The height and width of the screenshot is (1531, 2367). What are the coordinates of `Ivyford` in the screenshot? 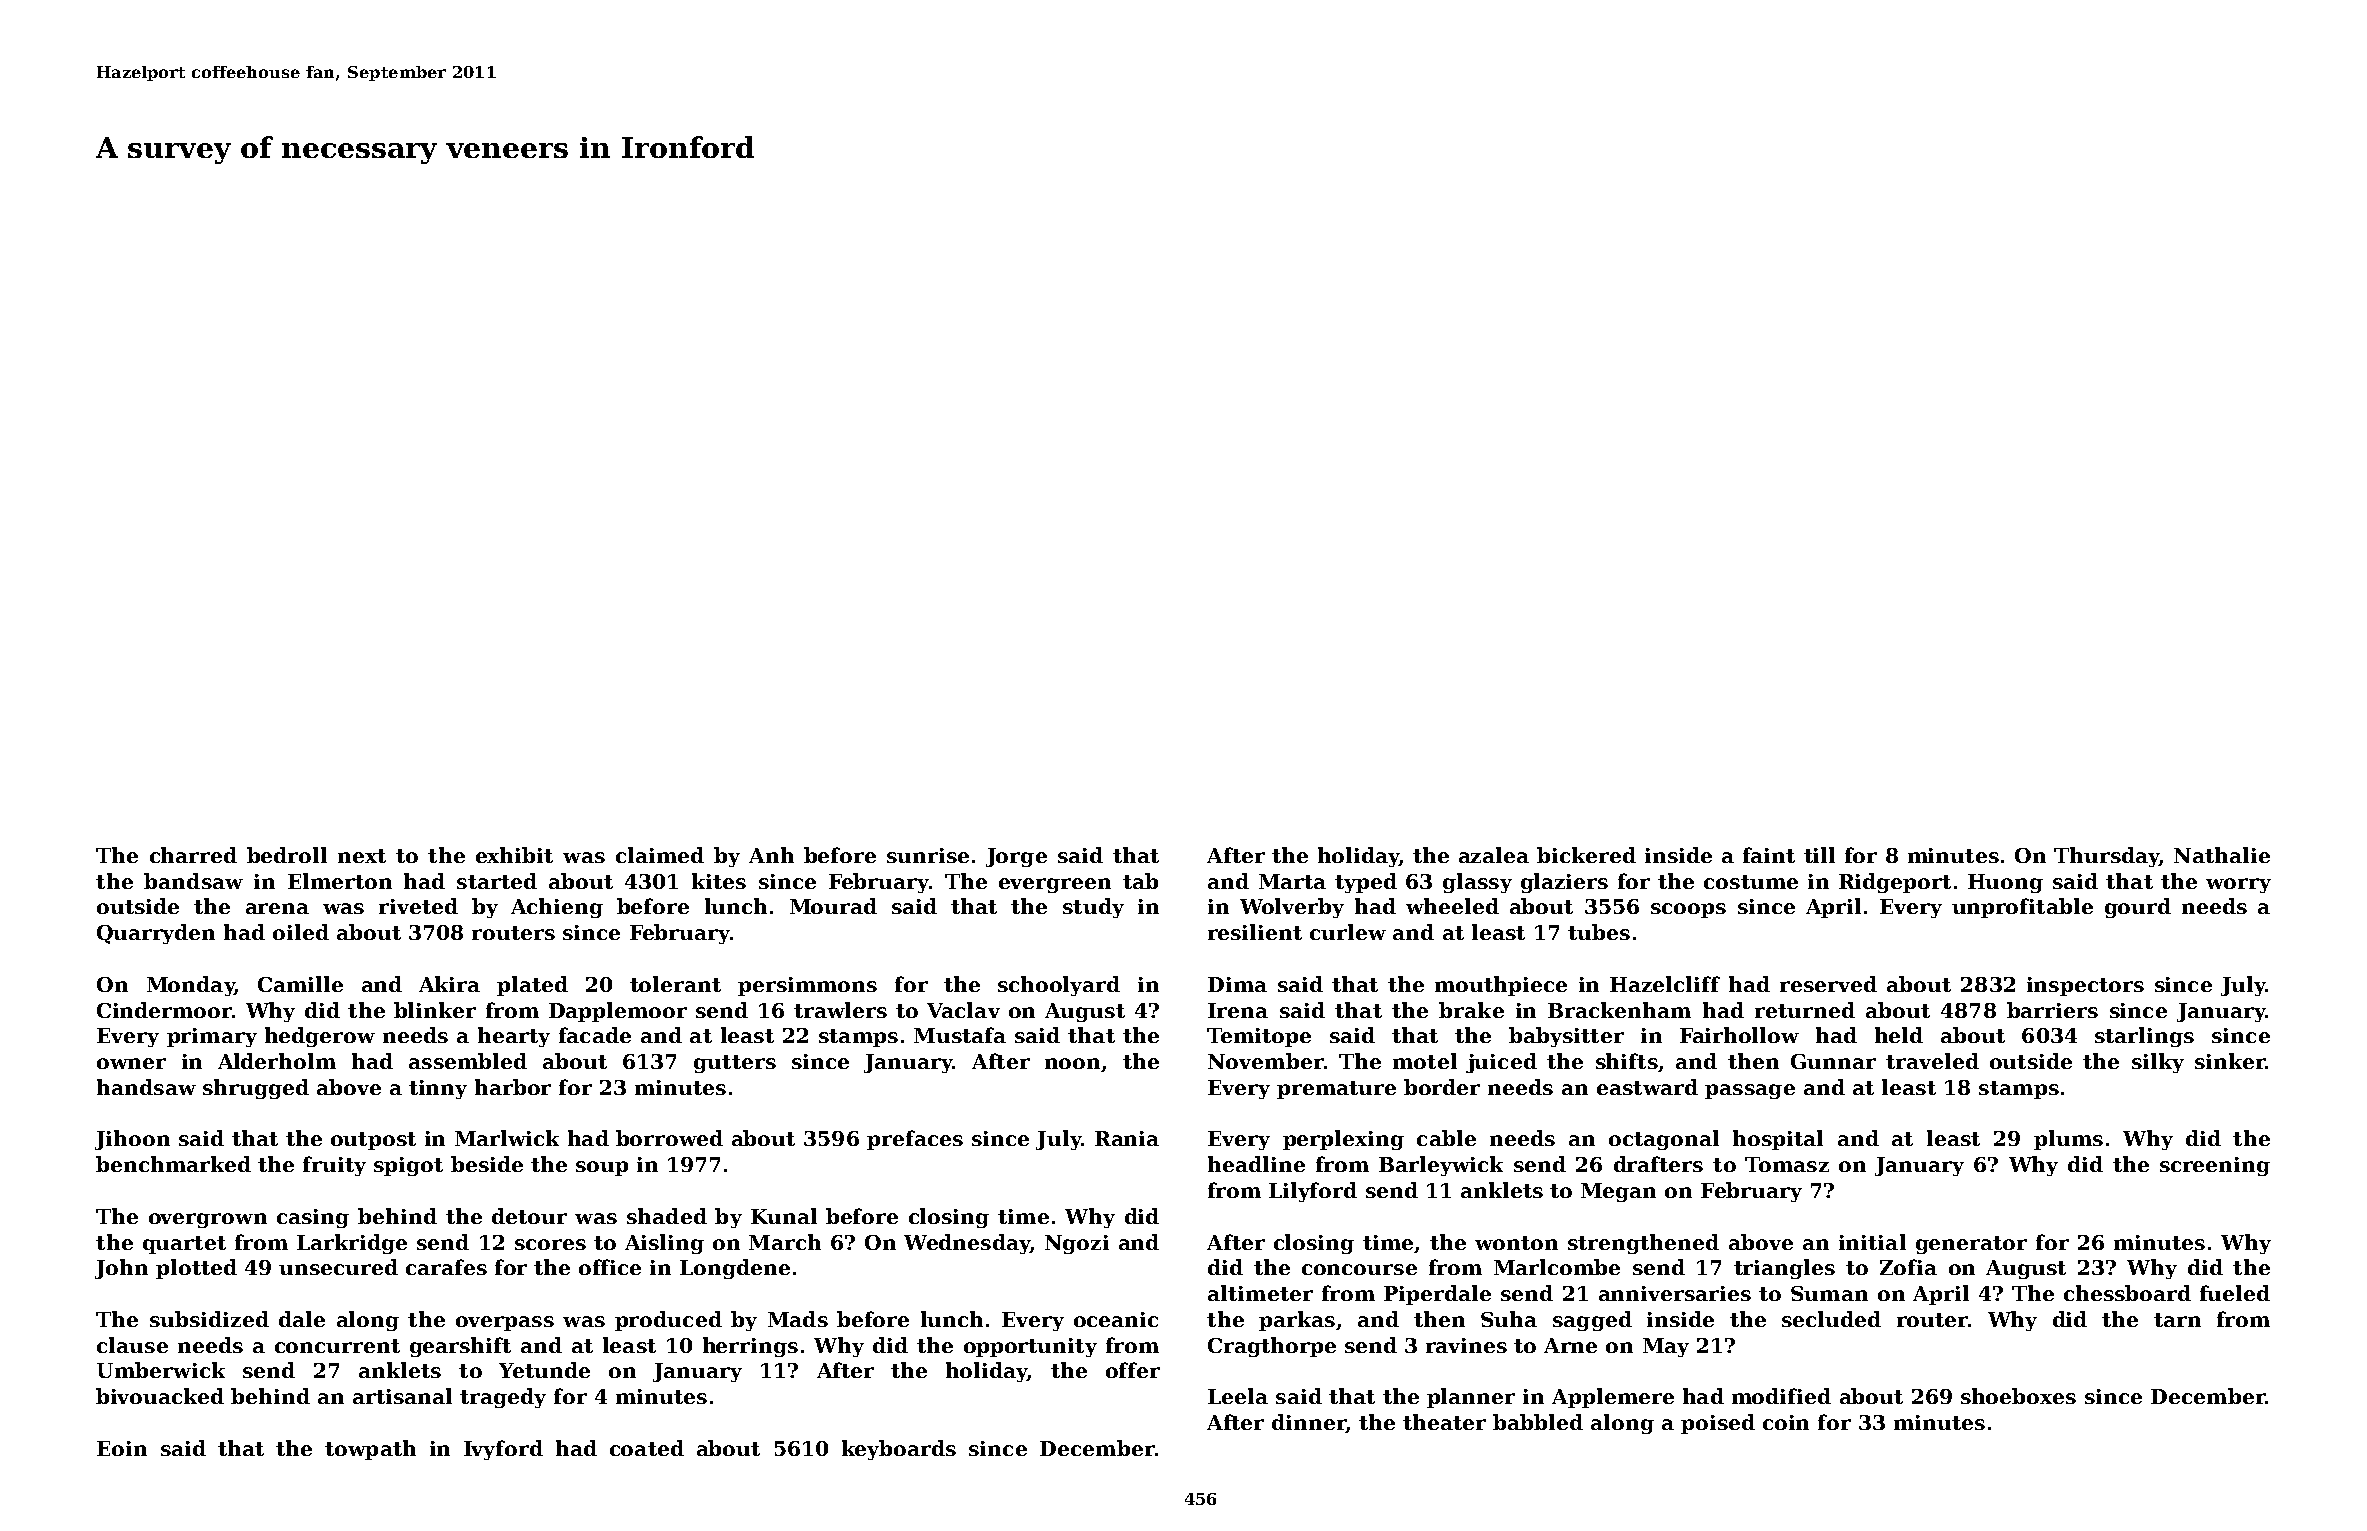 It's located at (503, 1450).
